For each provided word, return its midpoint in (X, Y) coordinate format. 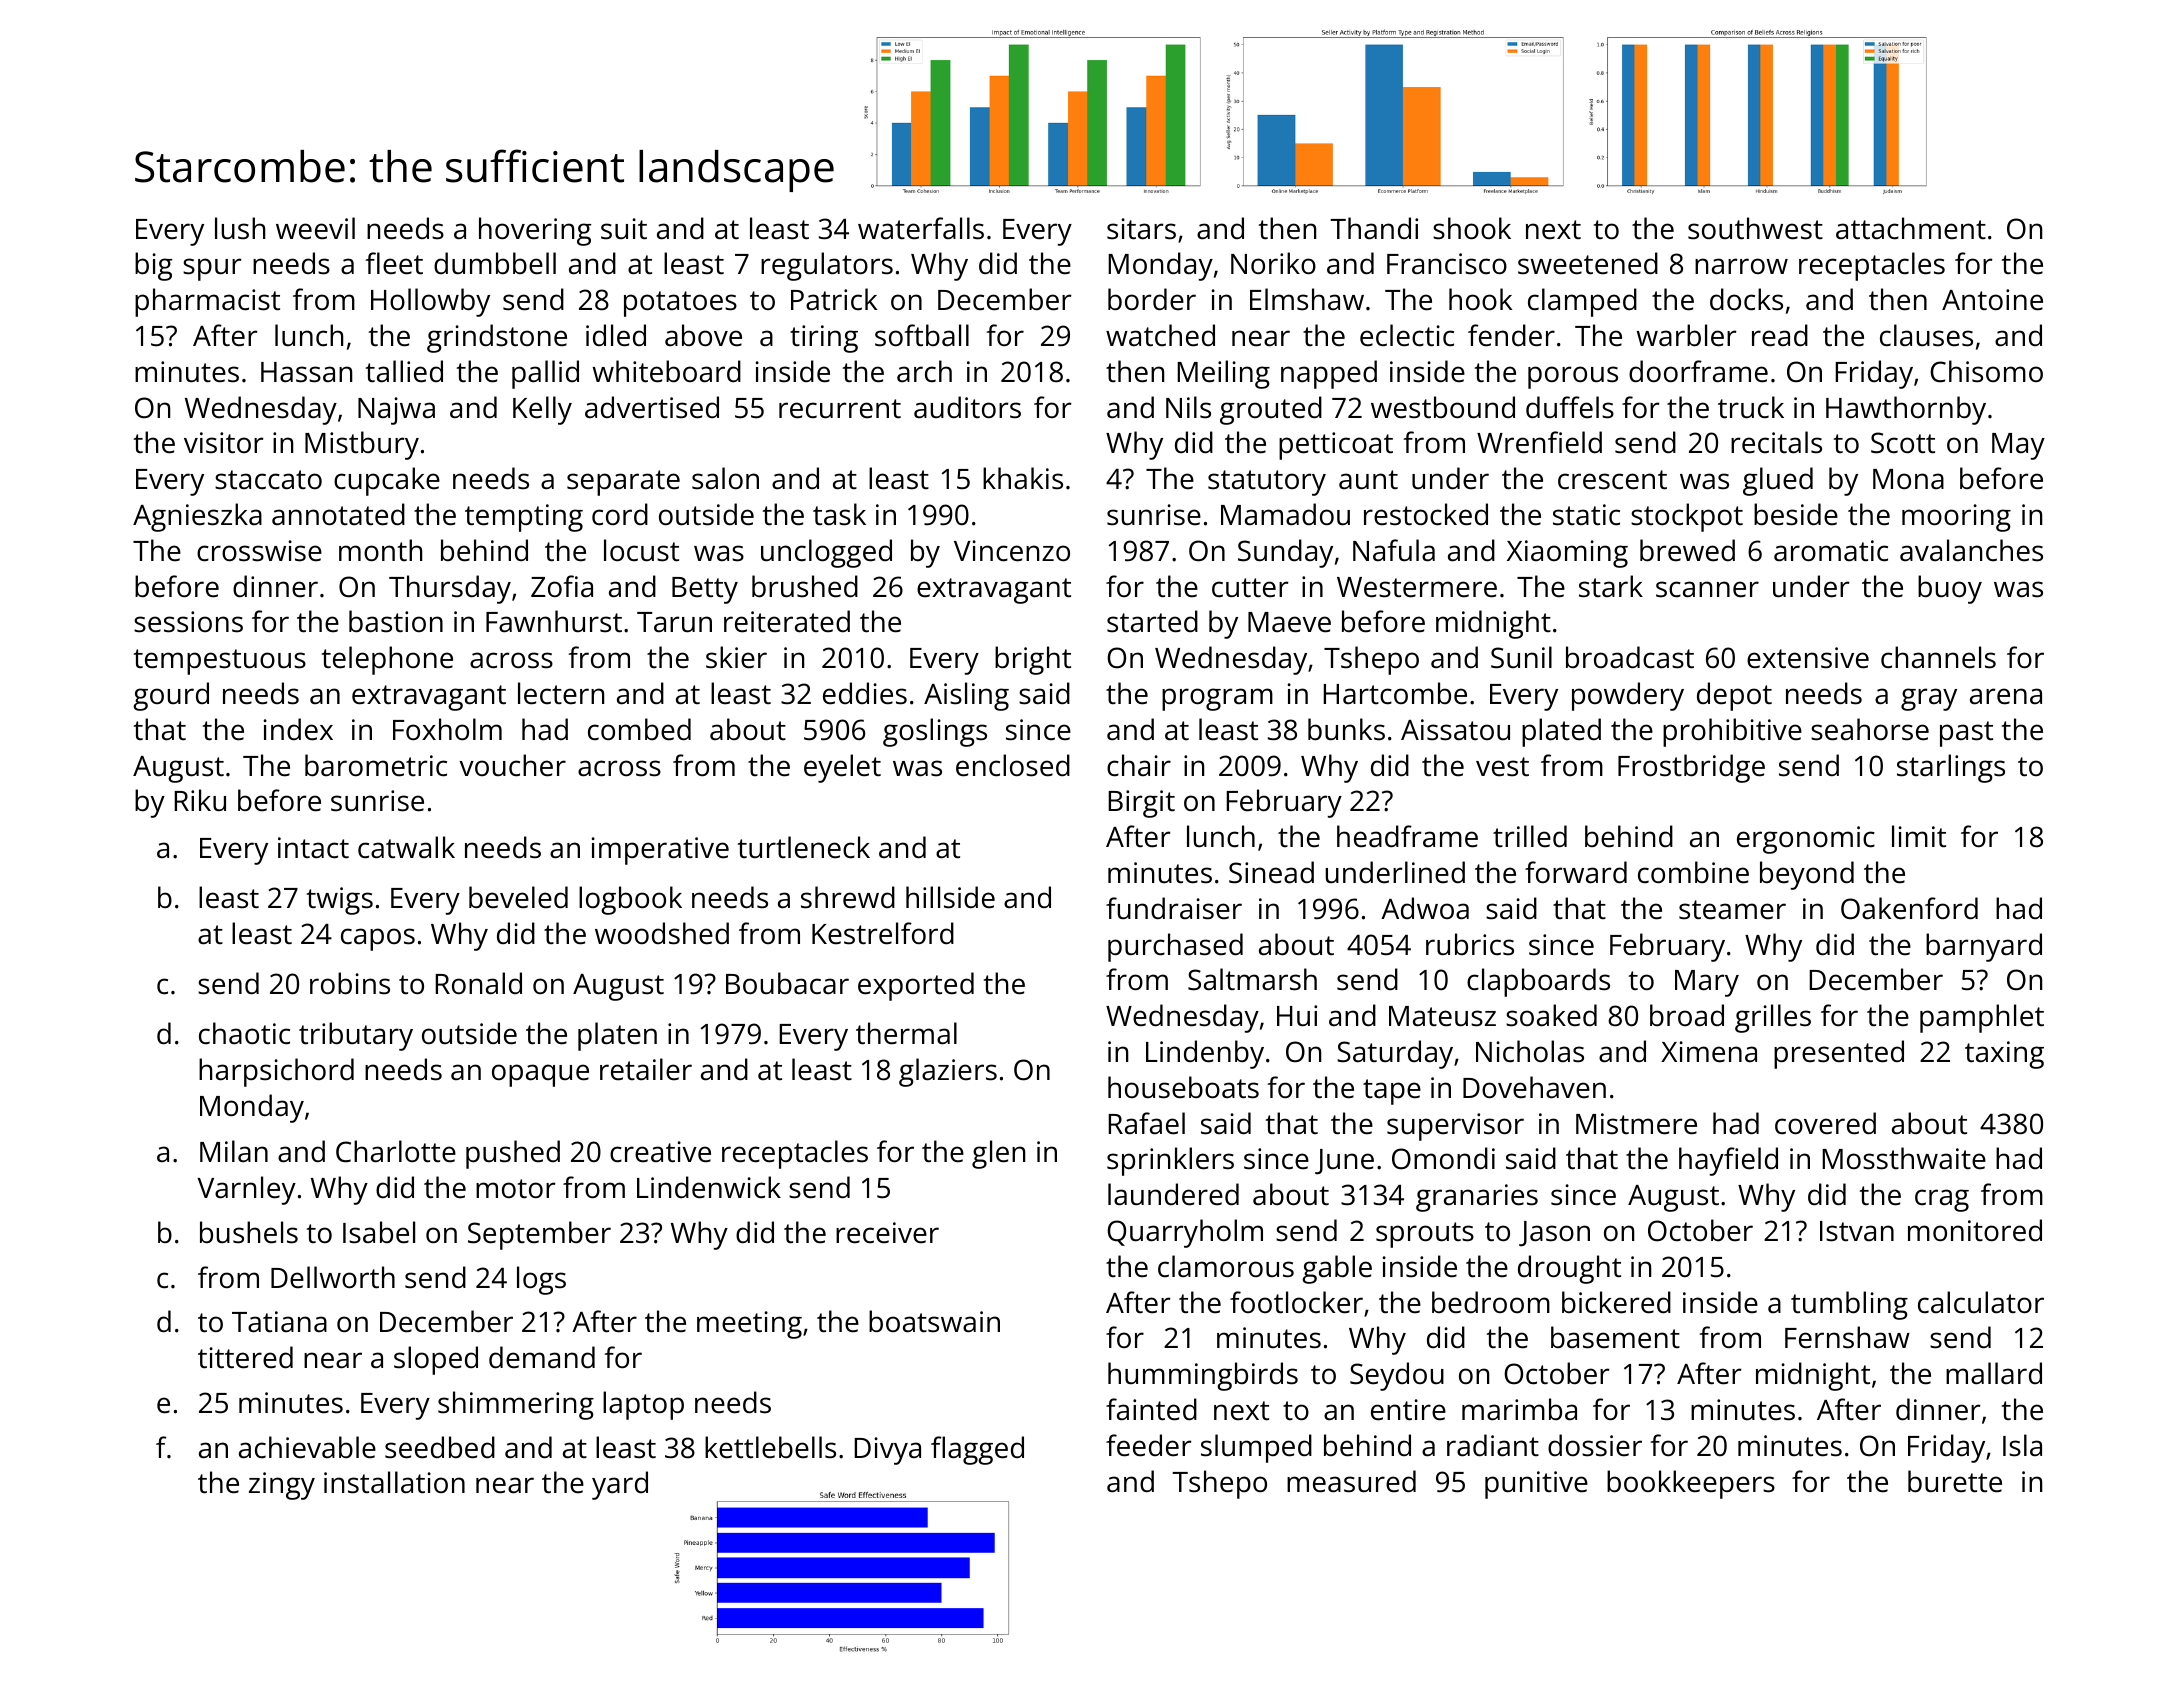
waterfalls (921, 228)
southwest (1755, 228)
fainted (1151, 1409)
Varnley (246, 1190)
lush (240, 228)
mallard (1994, 1373)
